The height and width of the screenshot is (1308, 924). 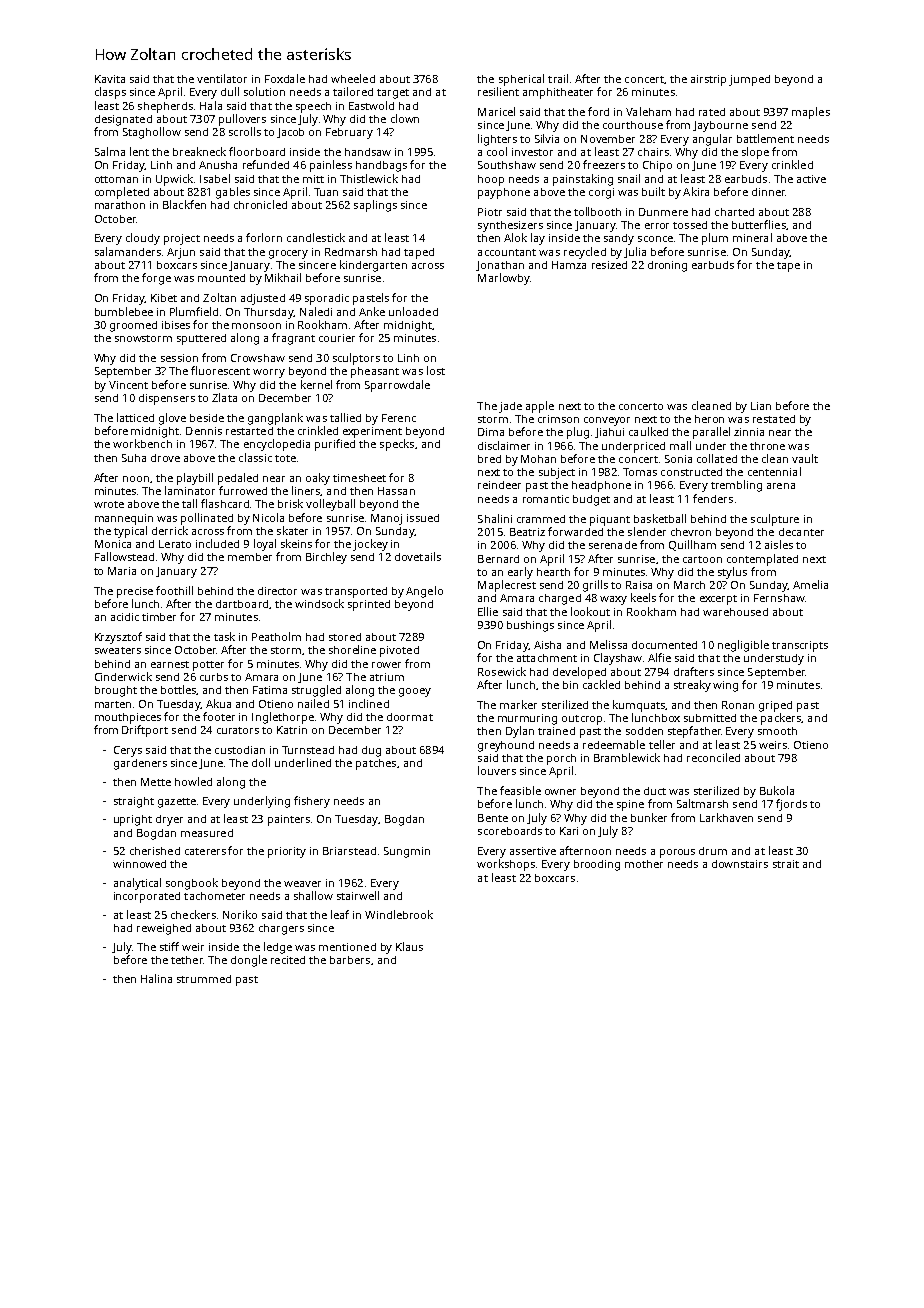 What do you see at coordinates (369, 605) in the screenshot?
I see `sprinted` at bounding box center [369, 605].
